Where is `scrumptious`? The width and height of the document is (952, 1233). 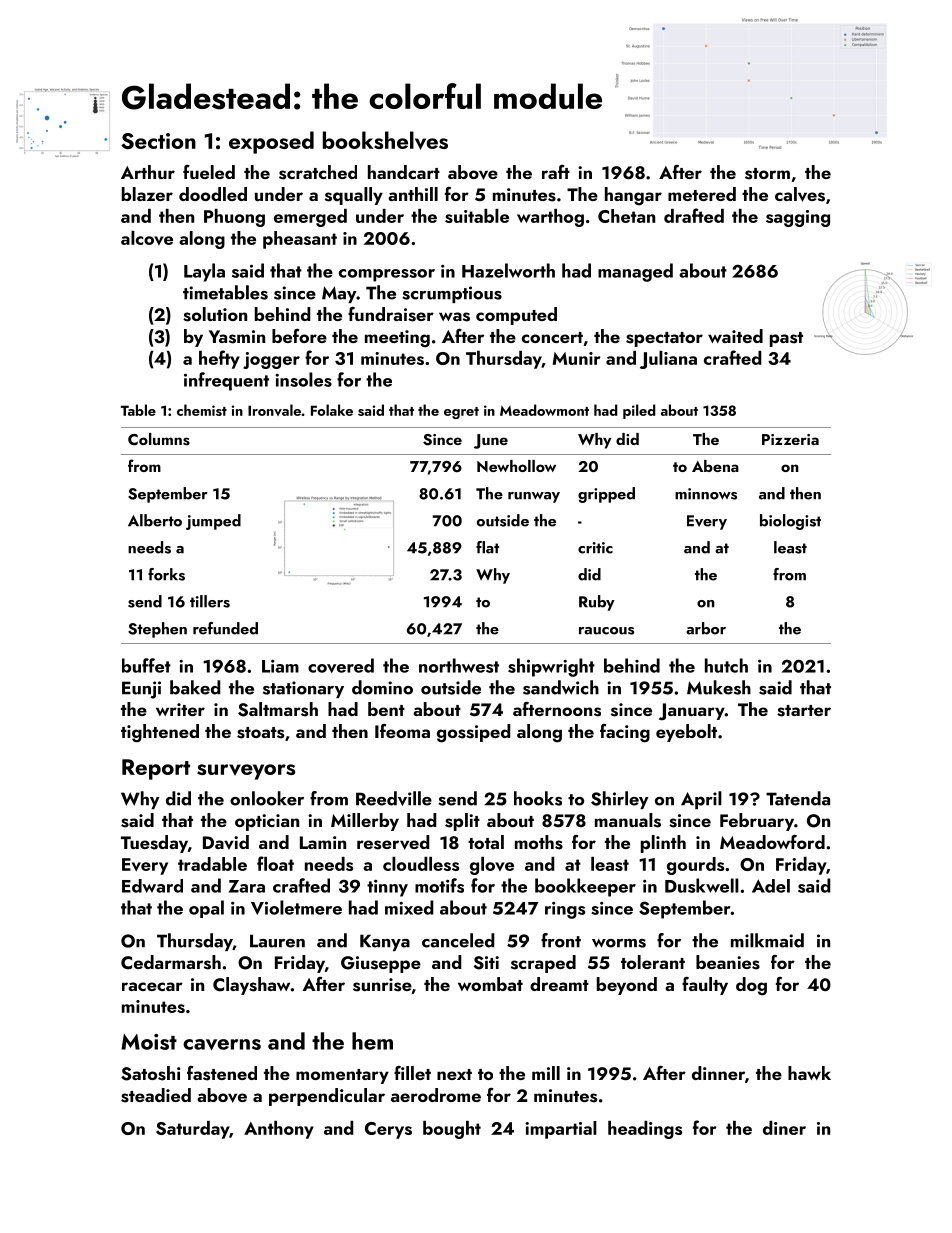 scrumptious is located at coordinates (452, 294).
